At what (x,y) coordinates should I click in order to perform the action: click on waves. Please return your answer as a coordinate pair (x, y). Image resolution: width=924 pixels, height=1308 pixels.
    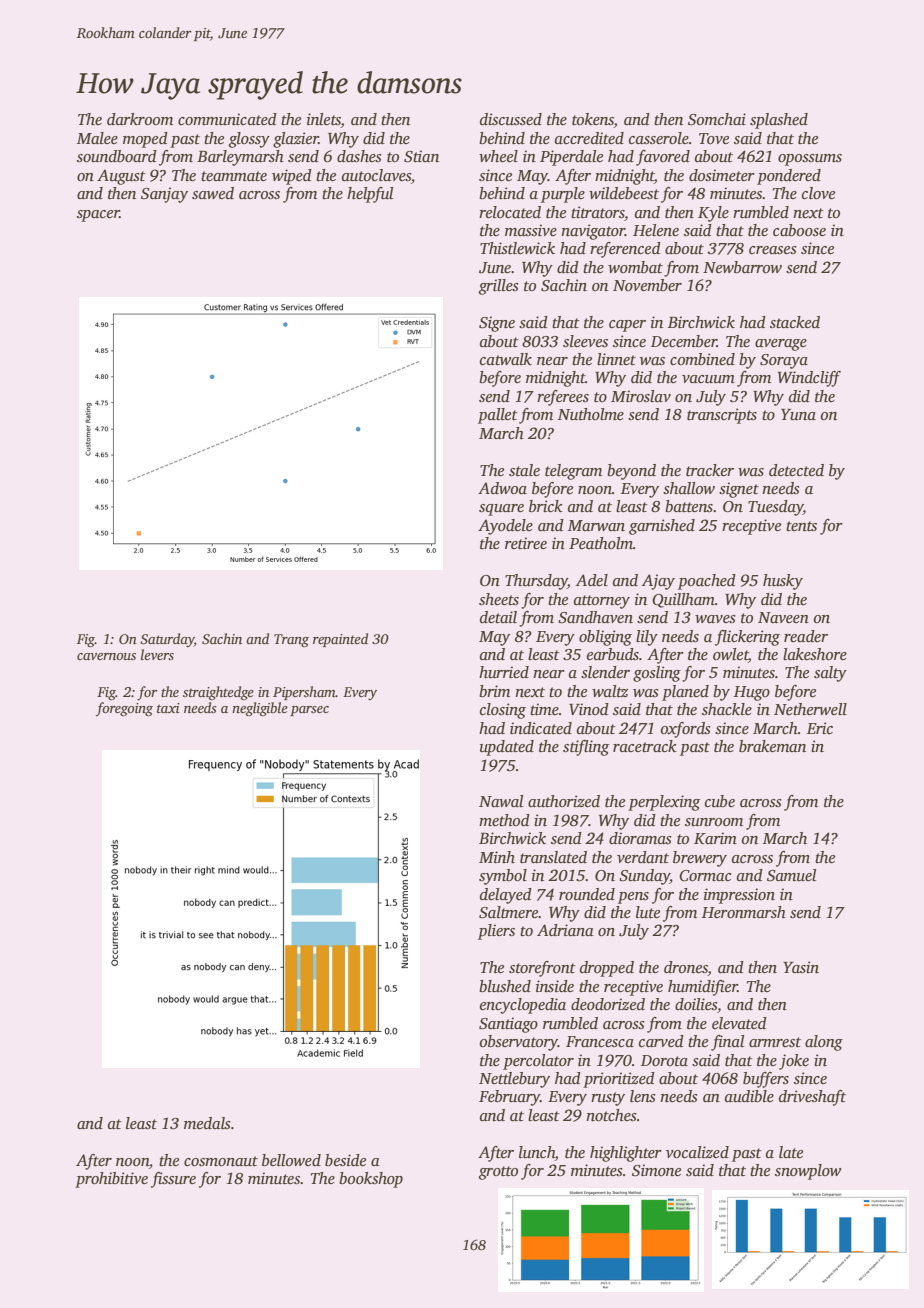
    Looking at the image, I should click on (715, 619).
